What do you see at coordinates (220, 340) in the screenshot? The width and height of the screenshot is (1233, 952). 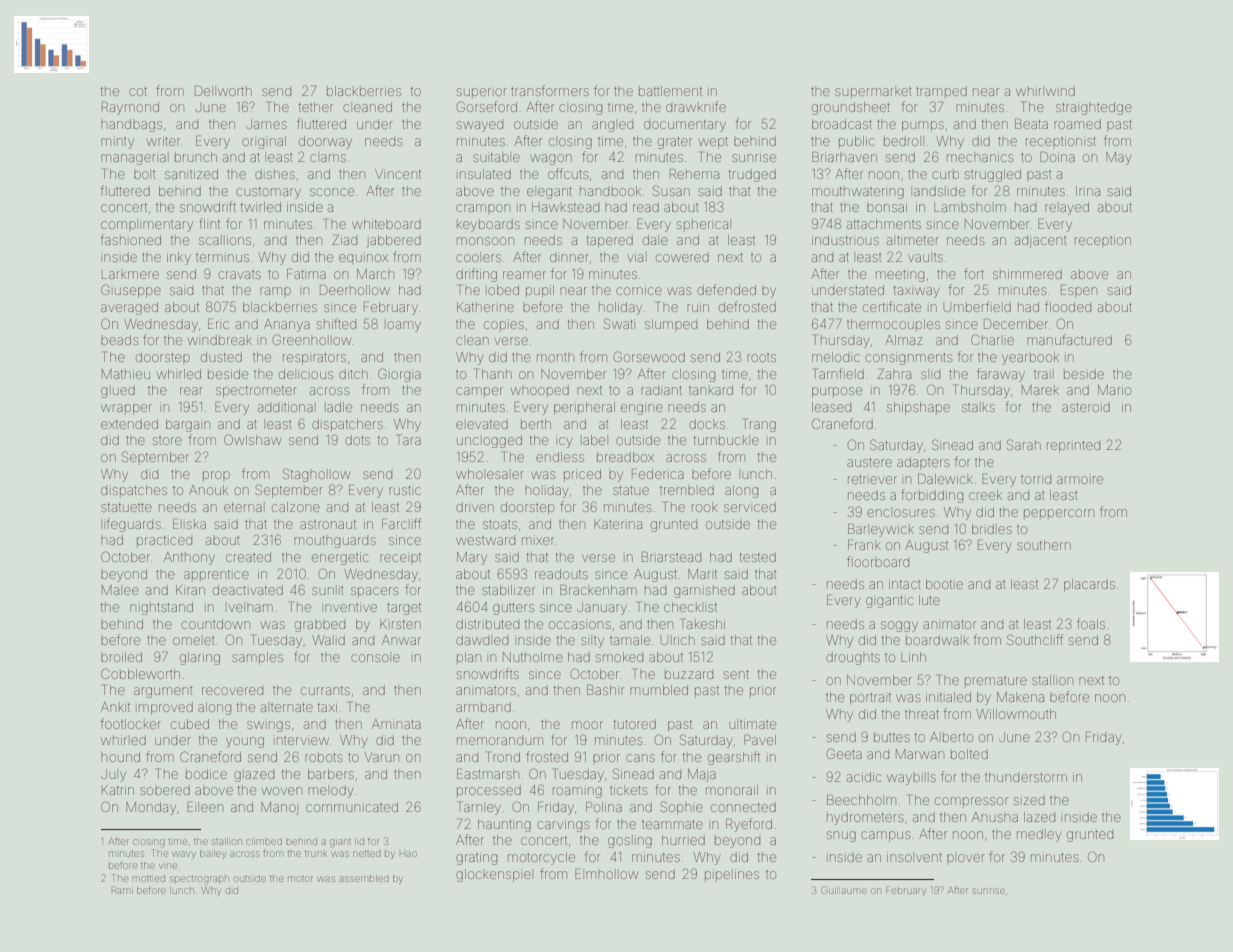 I see `windbreak` at bounding box center [220, 340].
